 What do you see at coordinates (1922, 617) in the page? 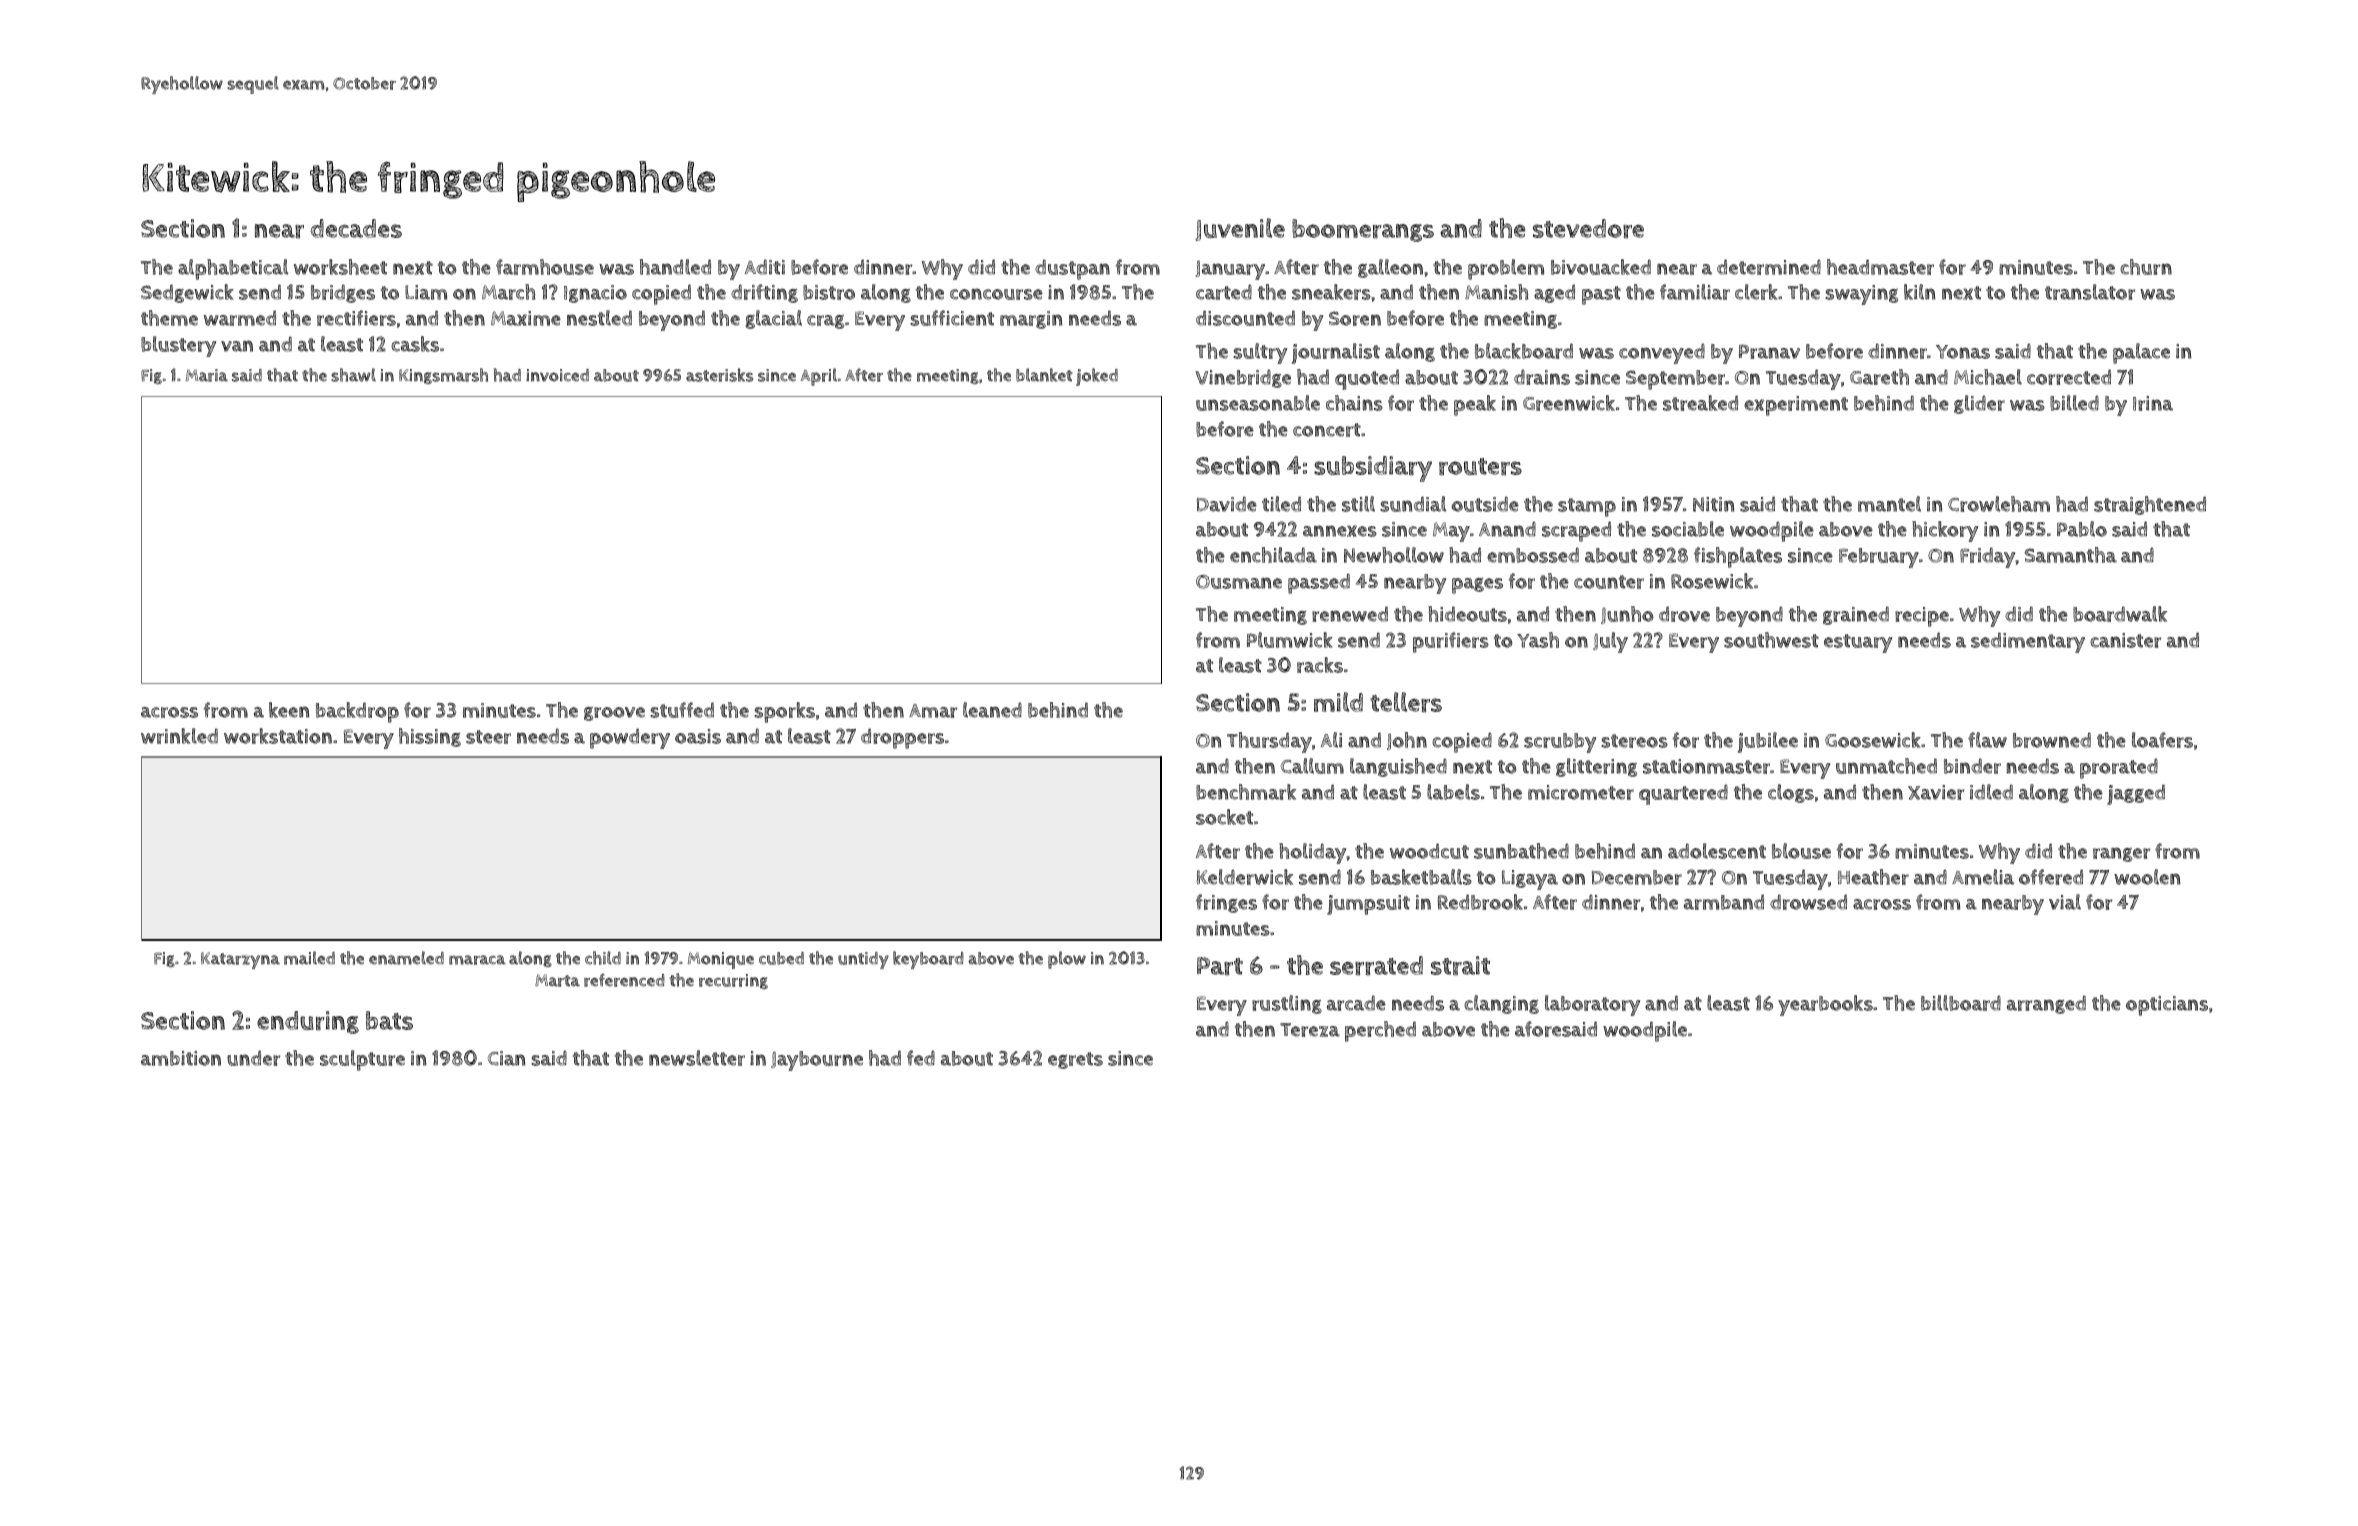
I see `recipe` at bounding box center [1922, 617].
